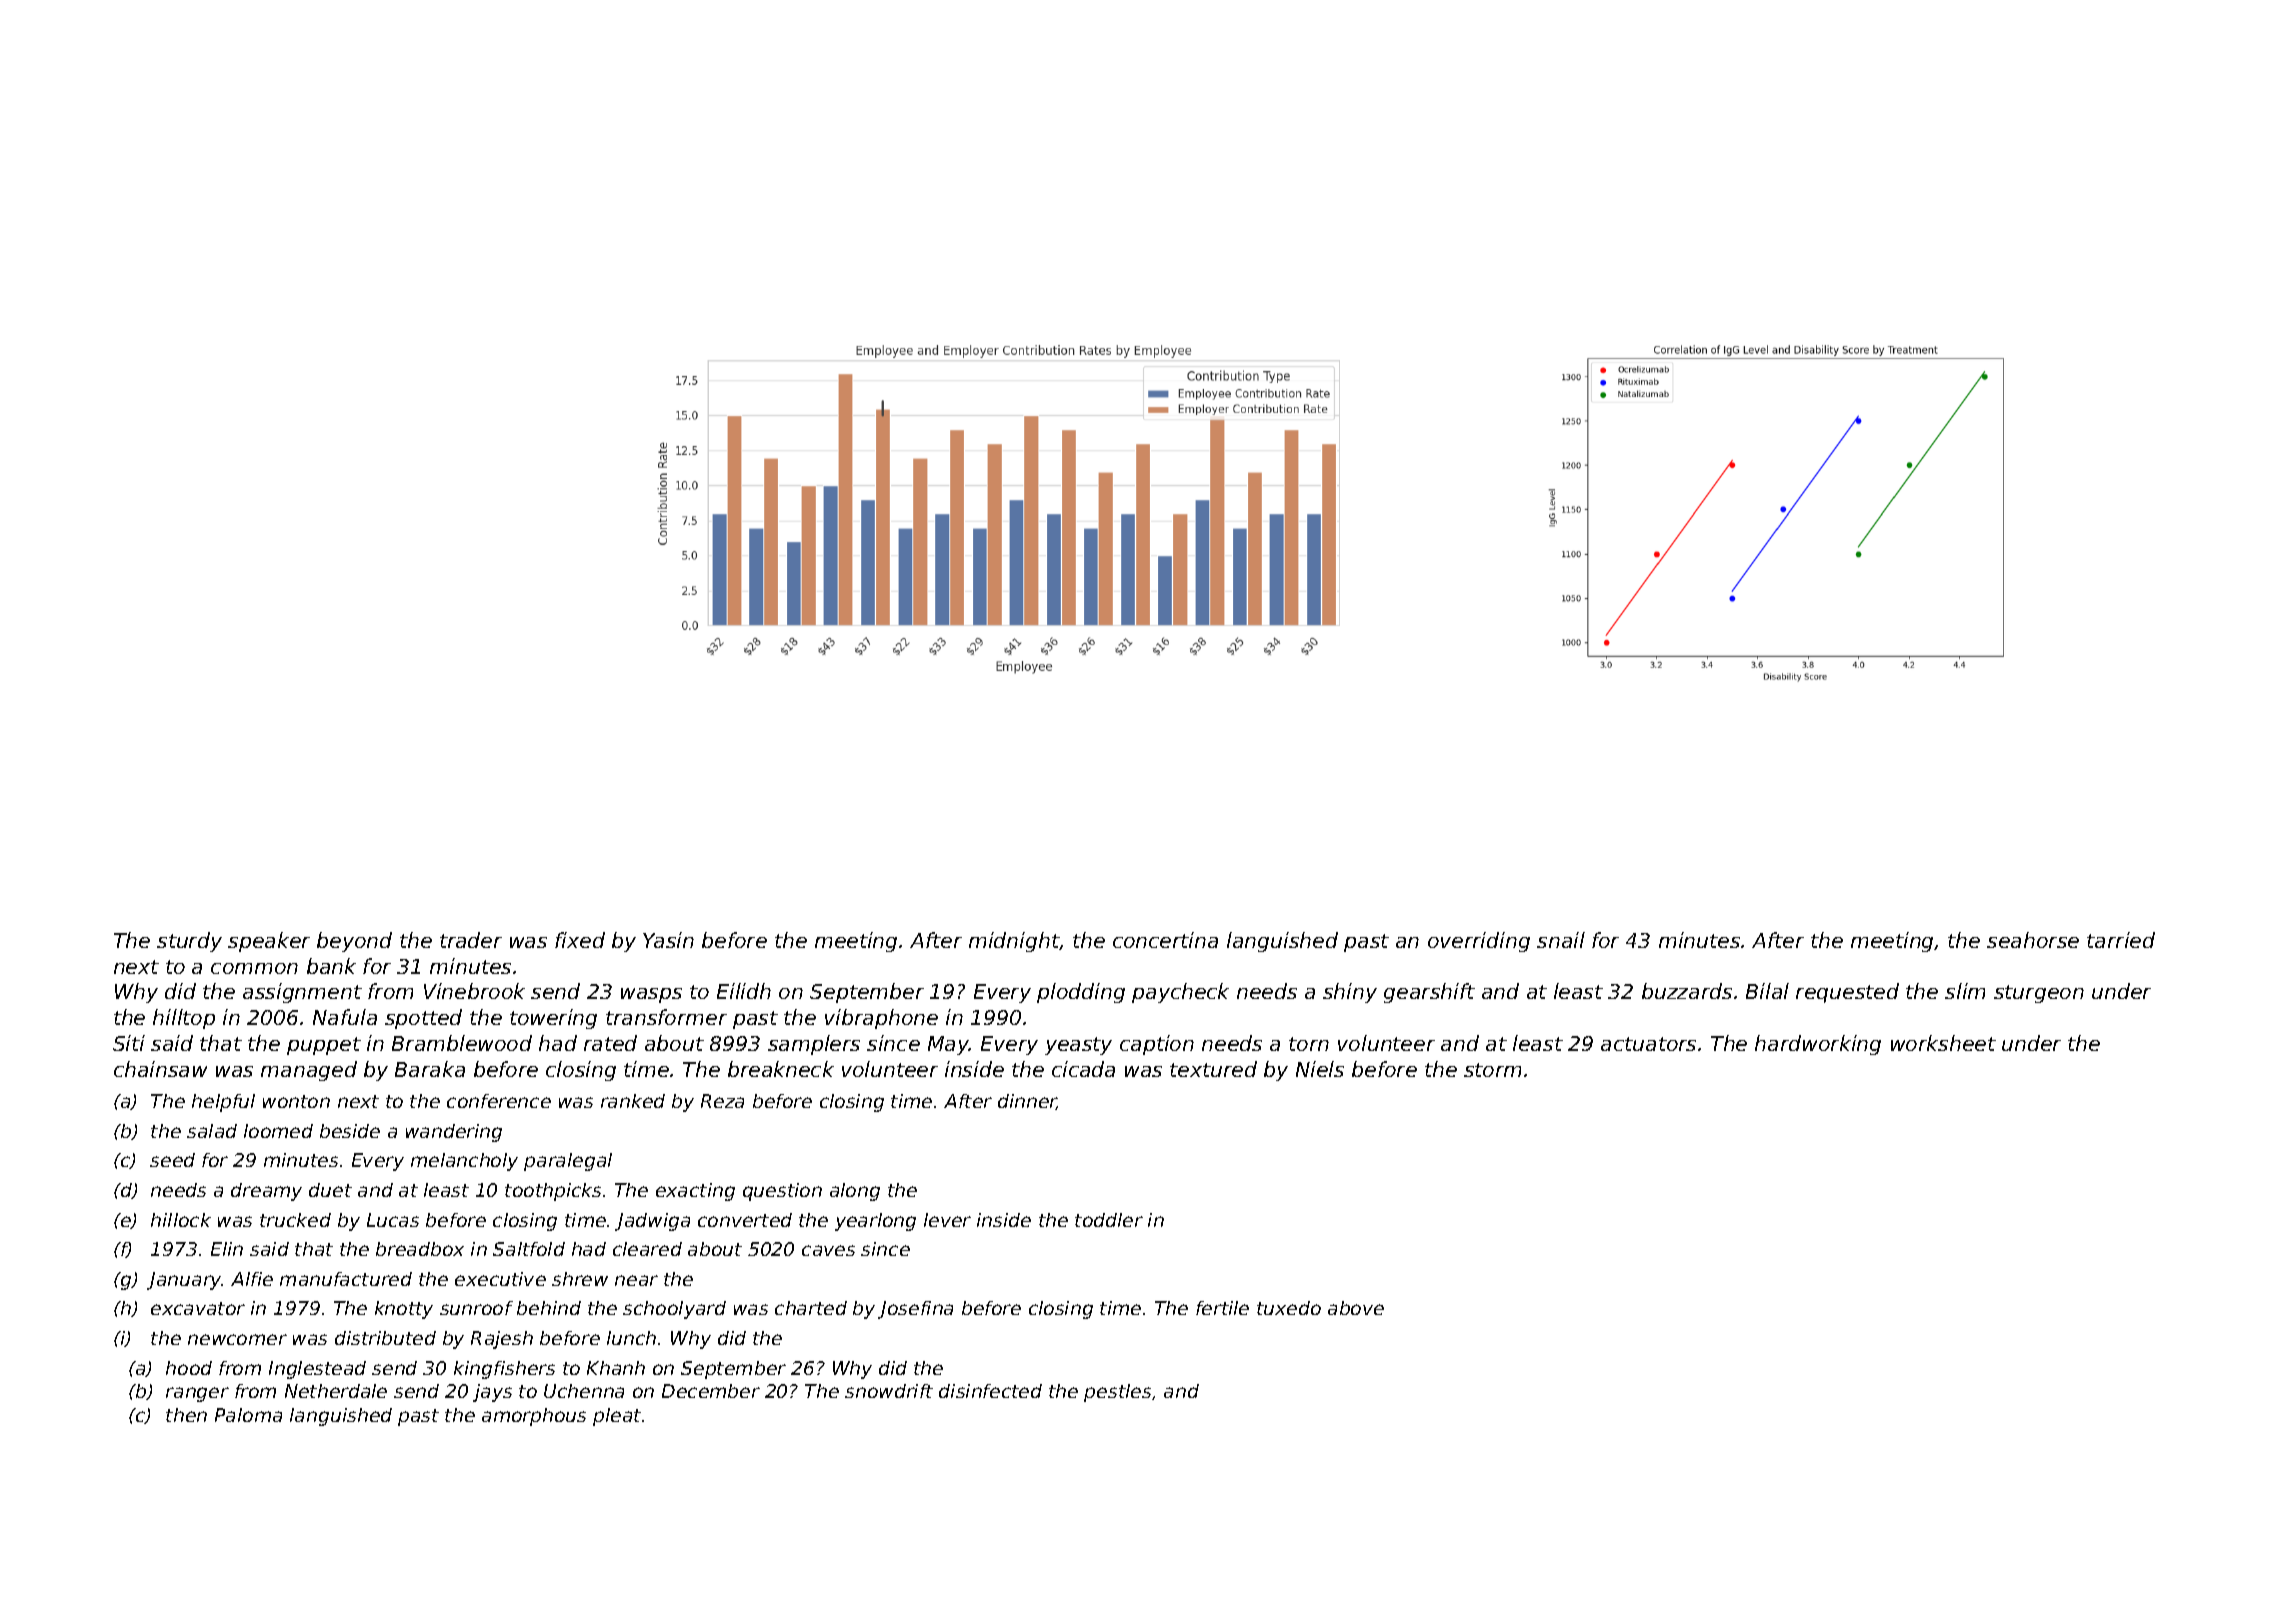 The height and width of the document is (1620, 2292). I want to click on Niels, so click(1320, 1069).
